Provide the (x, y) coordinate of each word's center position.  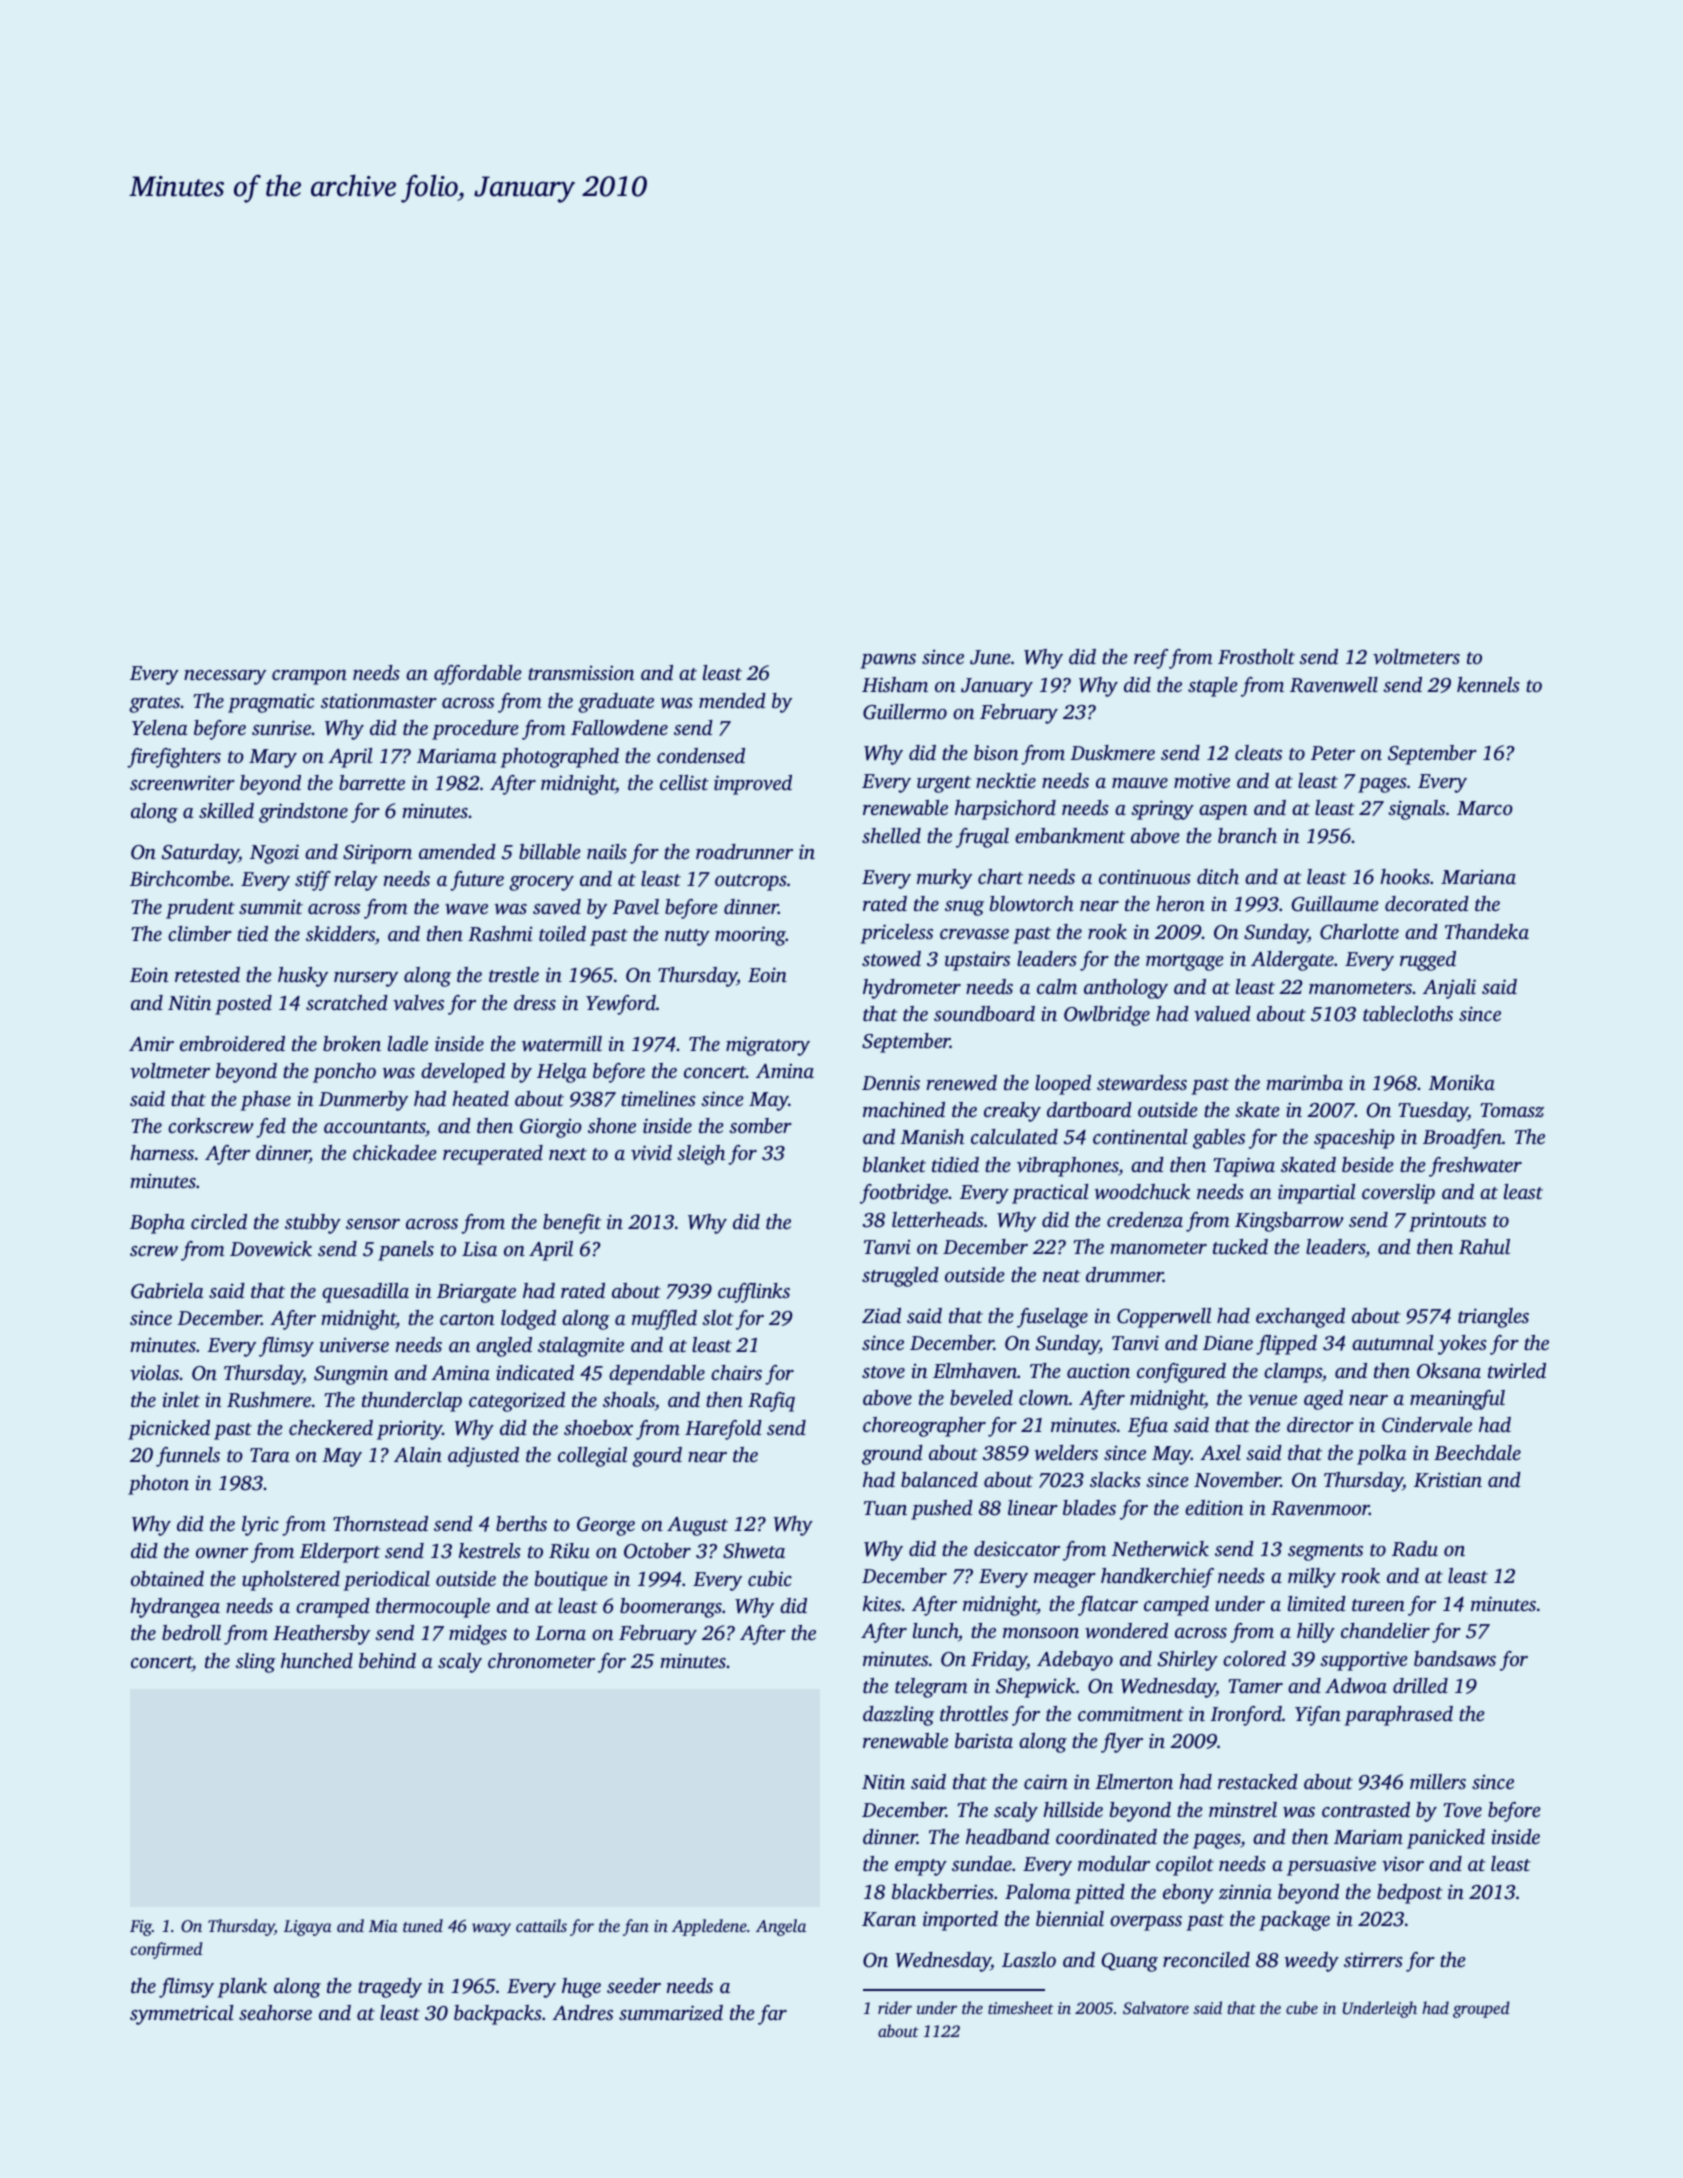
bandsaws (1455, 1659)
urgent (944, 784)
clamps (1293, 1373)
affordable (477, 675)
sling (256, 1663)
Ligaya (308, 1928)
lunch (935, 1630)
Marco (1485, 808)
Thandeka (1487, 931)
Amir (151, 1043)
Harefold (723, 1430)
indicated (535, 1372)
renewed (962, 1083)
